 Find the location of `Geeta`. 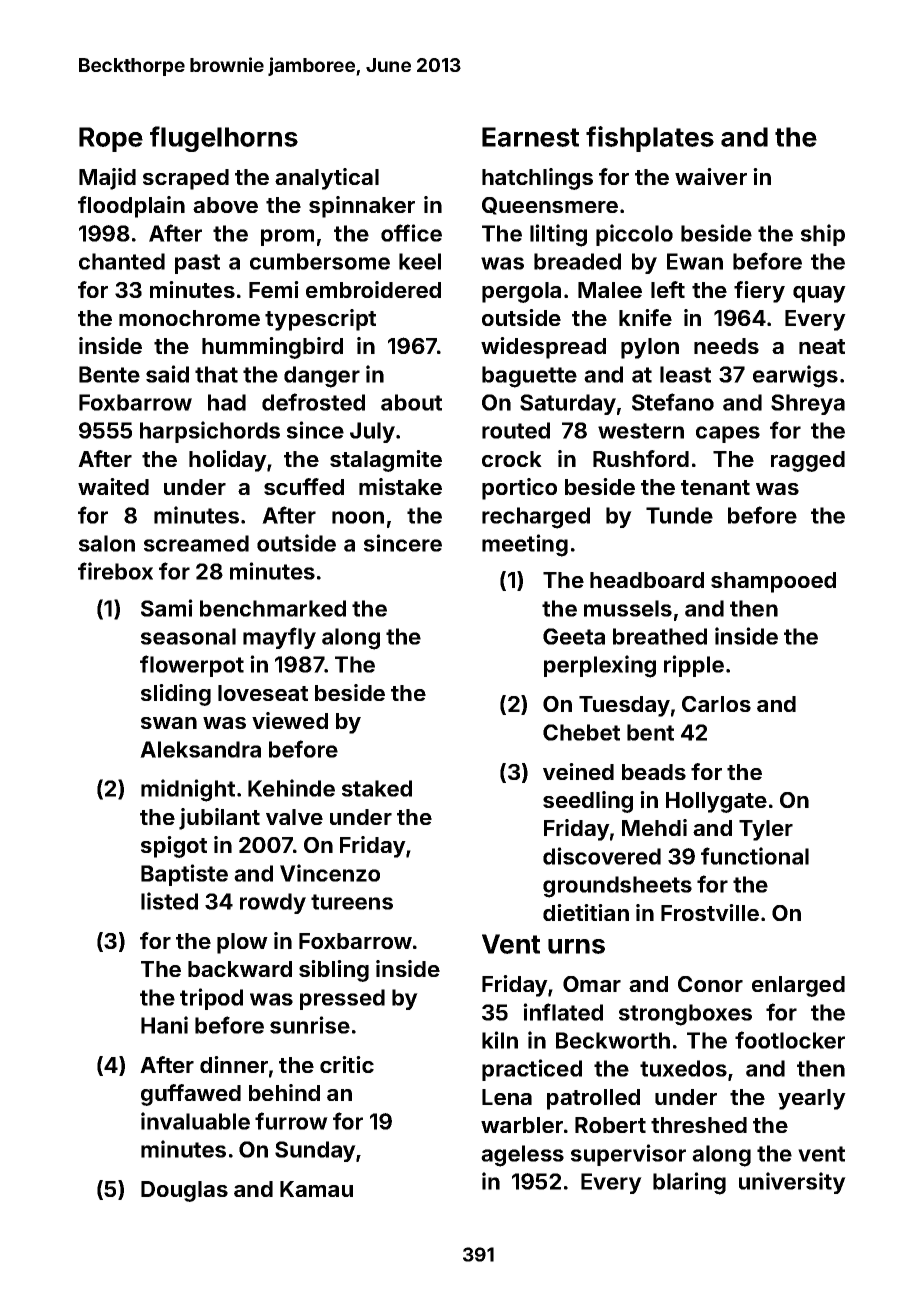

Geeta is located at coordinates (574, 636).
